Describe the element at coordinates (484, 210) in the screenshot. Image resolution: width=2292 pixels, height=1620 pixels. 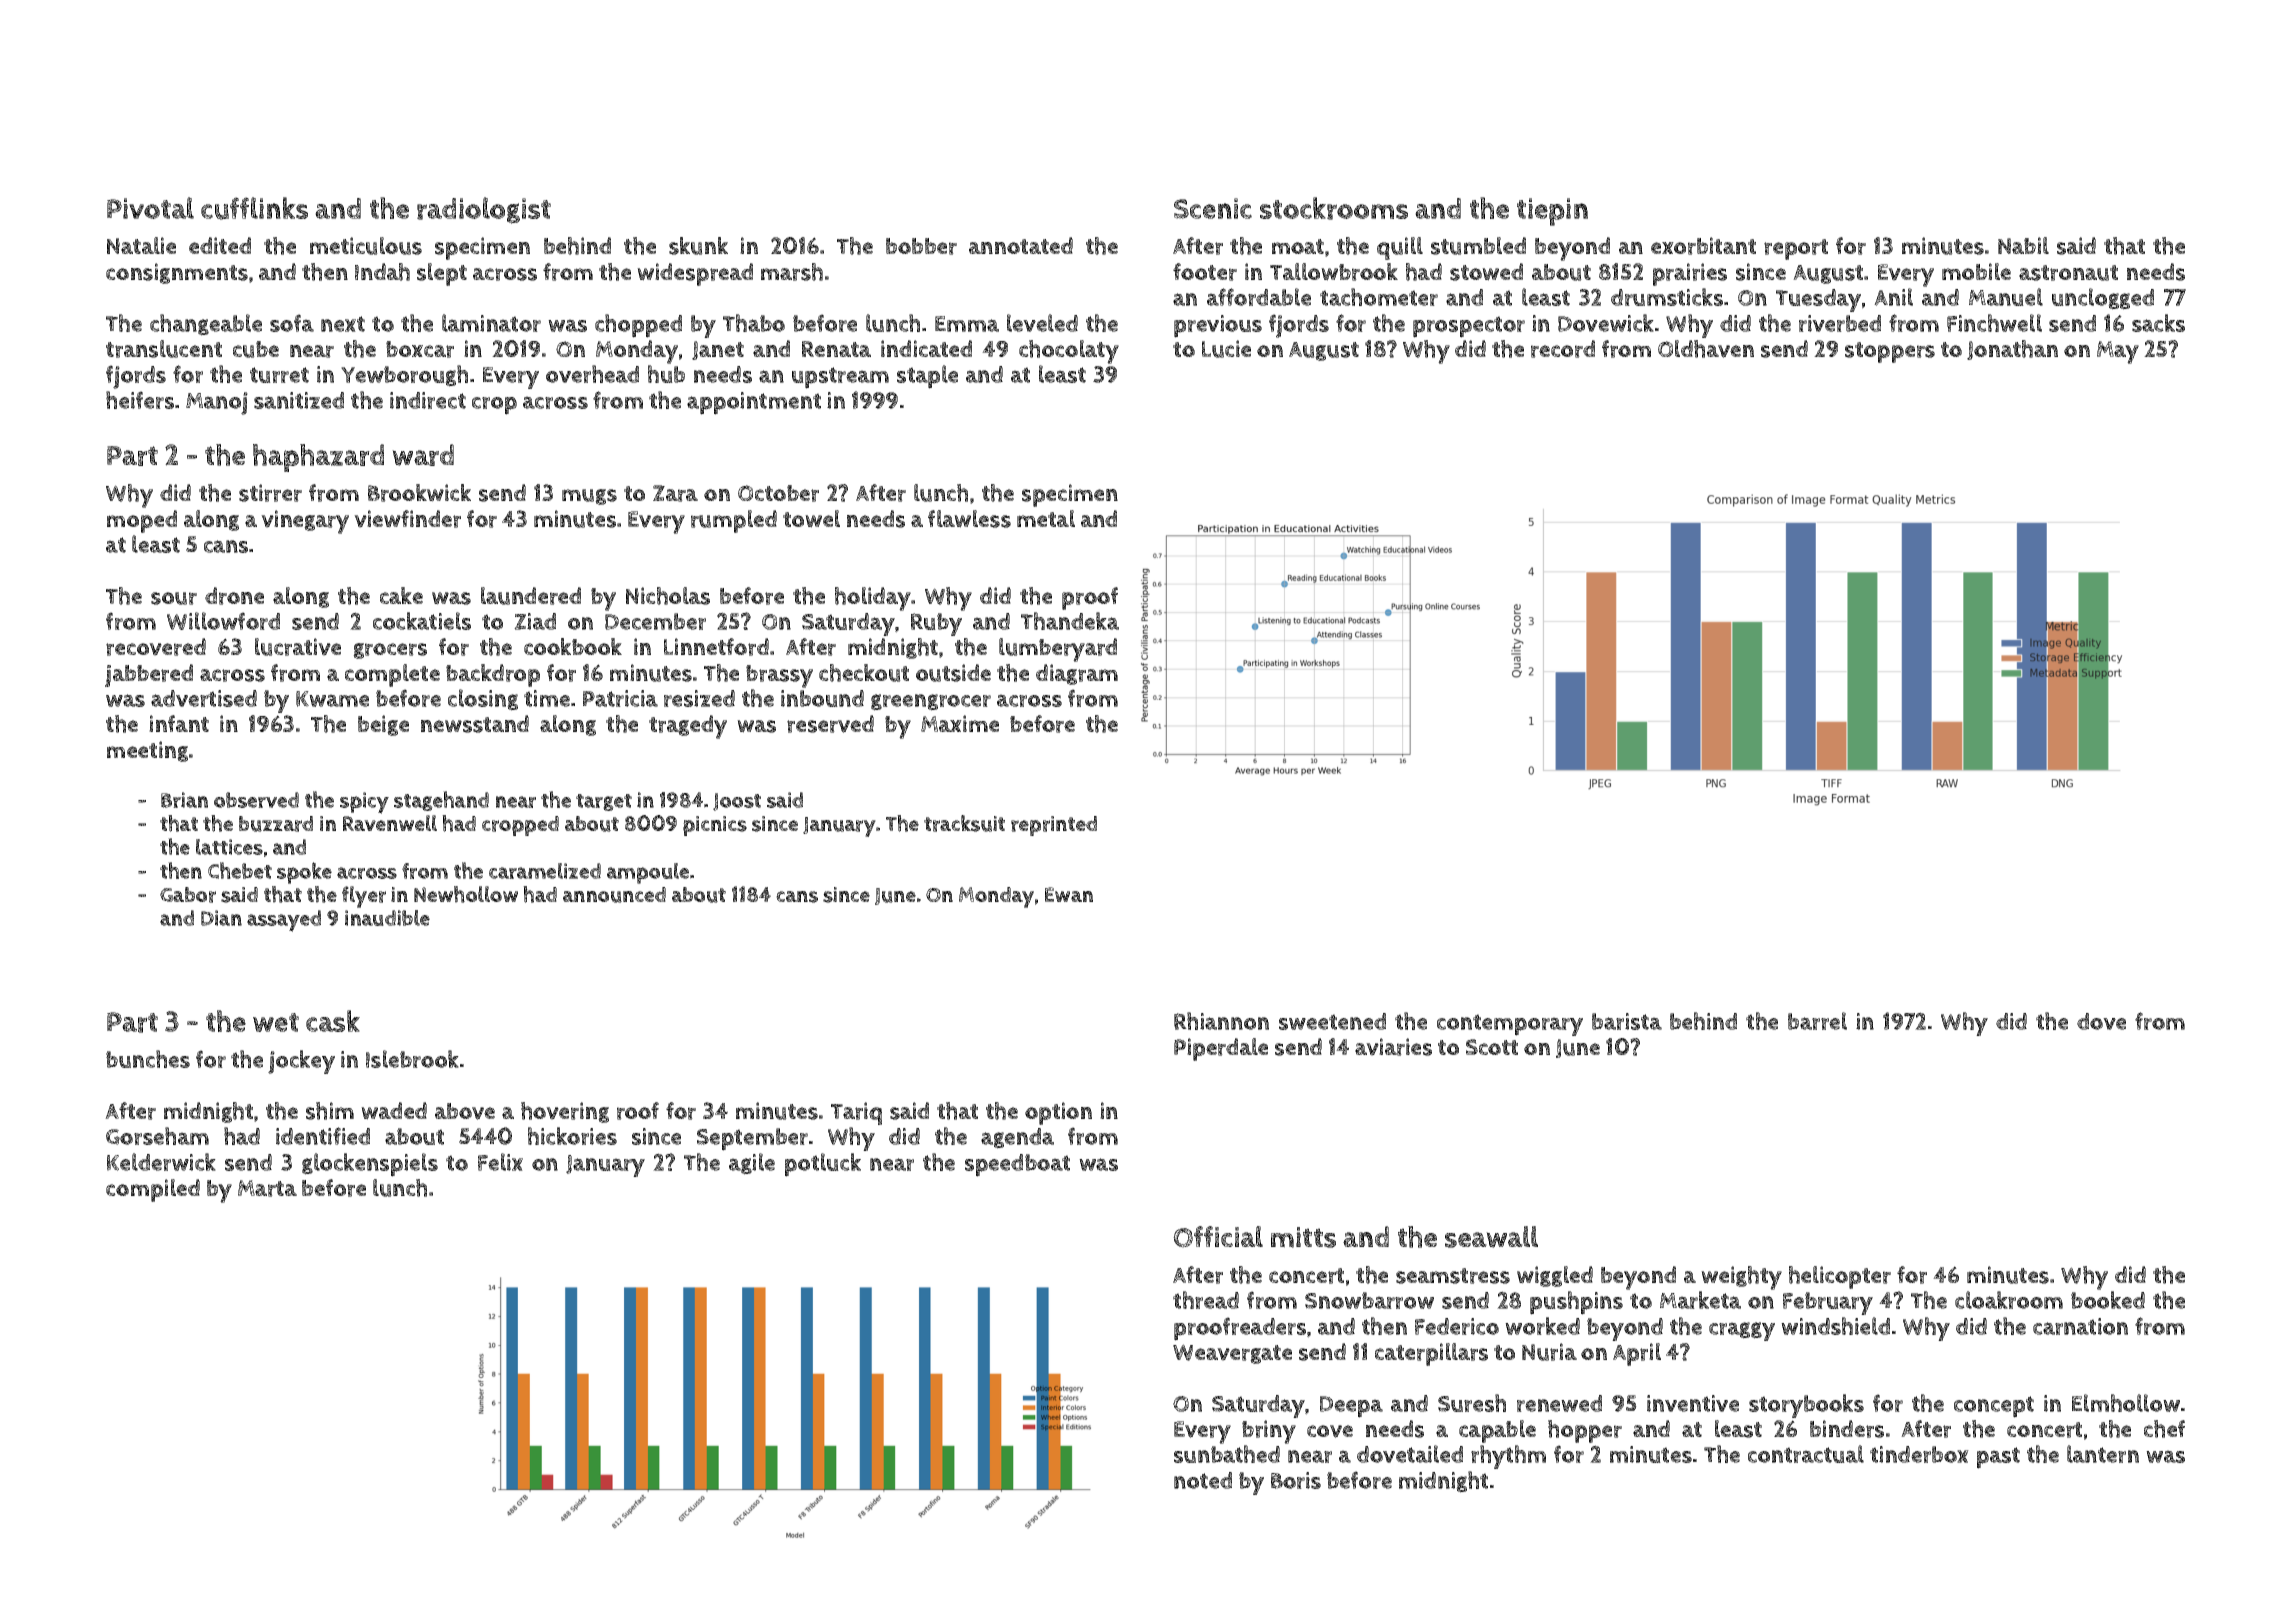
I see `radiologist` at that location.
